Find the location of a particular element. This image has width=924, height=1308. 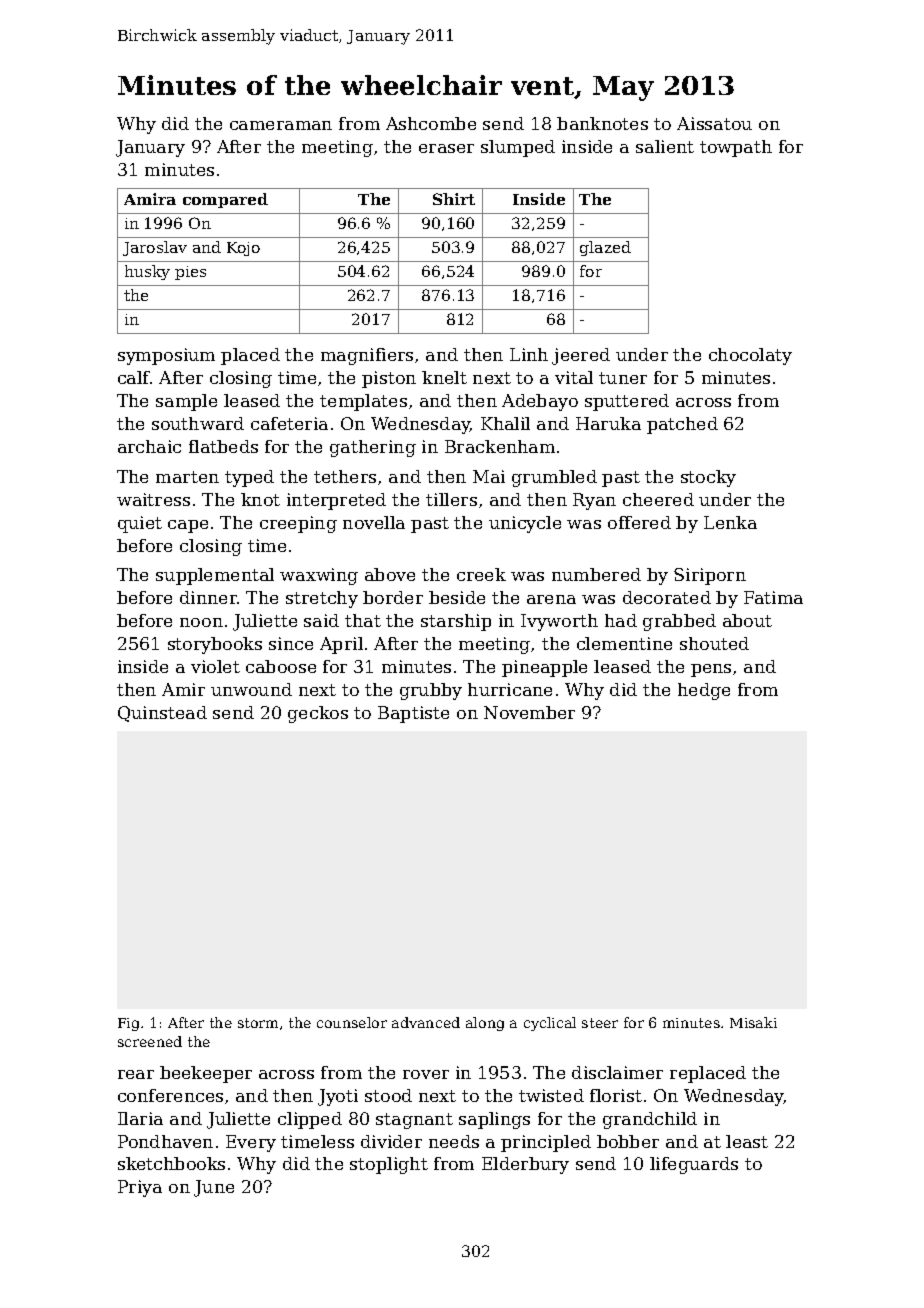

Elderbury is located at coordinates (525, 1165).
